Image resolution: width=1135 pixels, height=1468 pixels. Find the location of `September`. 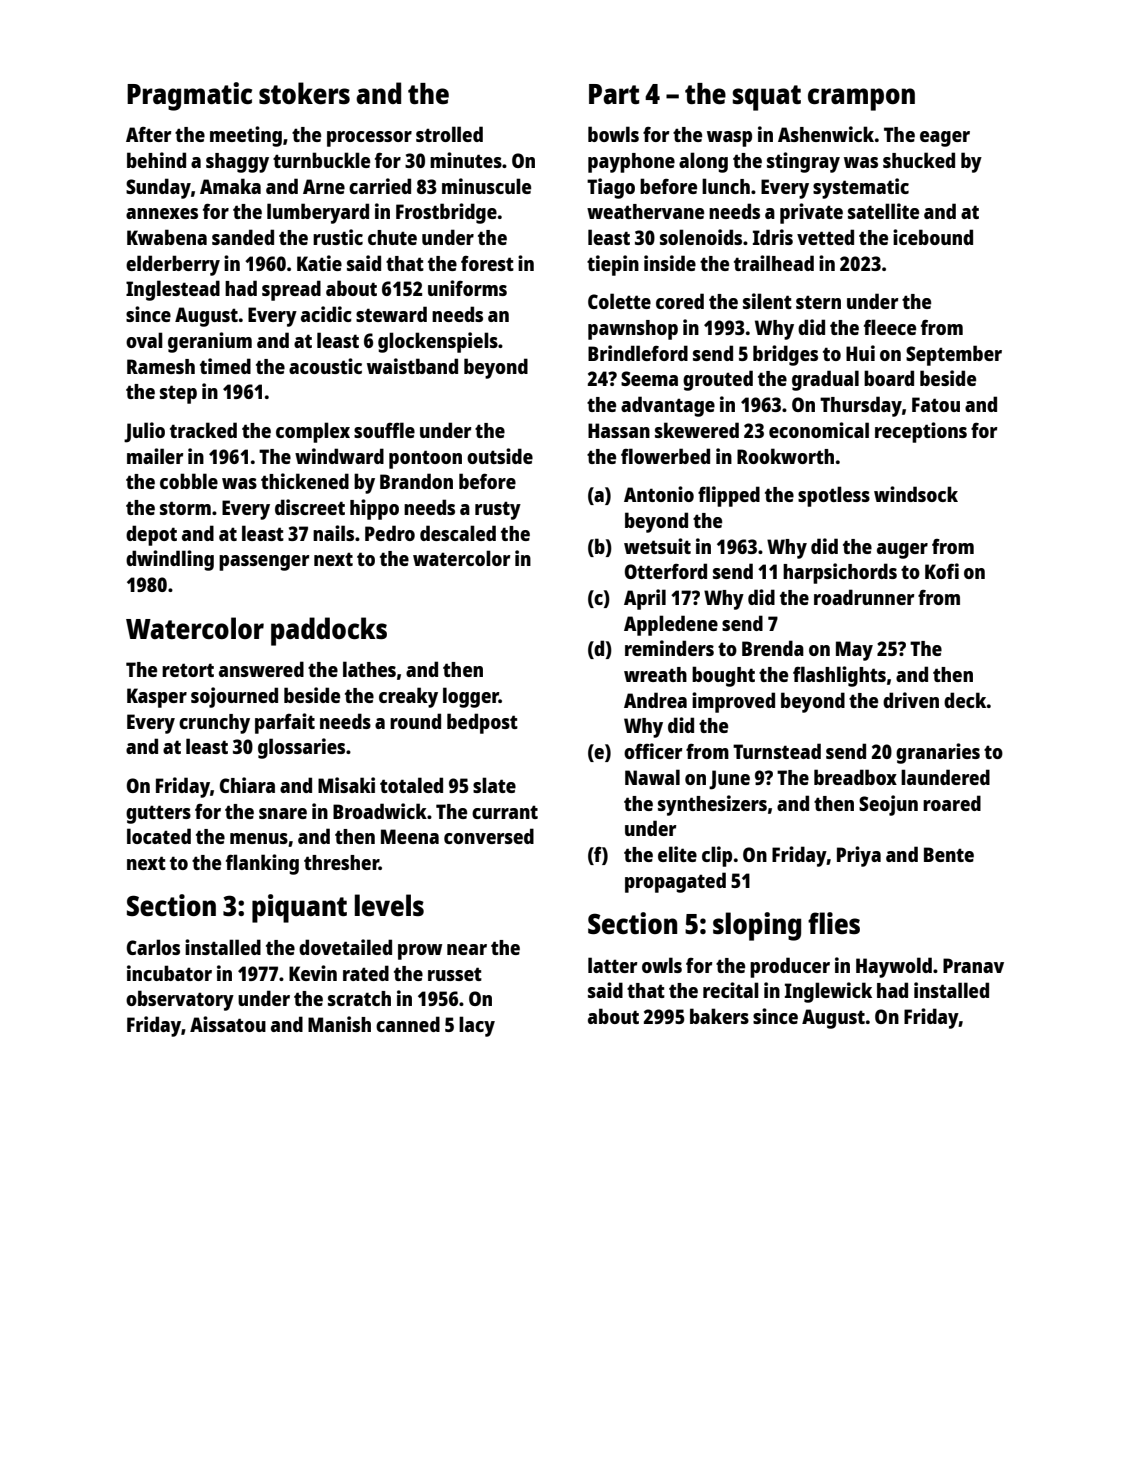

September is located at coordinates (954, 355).
